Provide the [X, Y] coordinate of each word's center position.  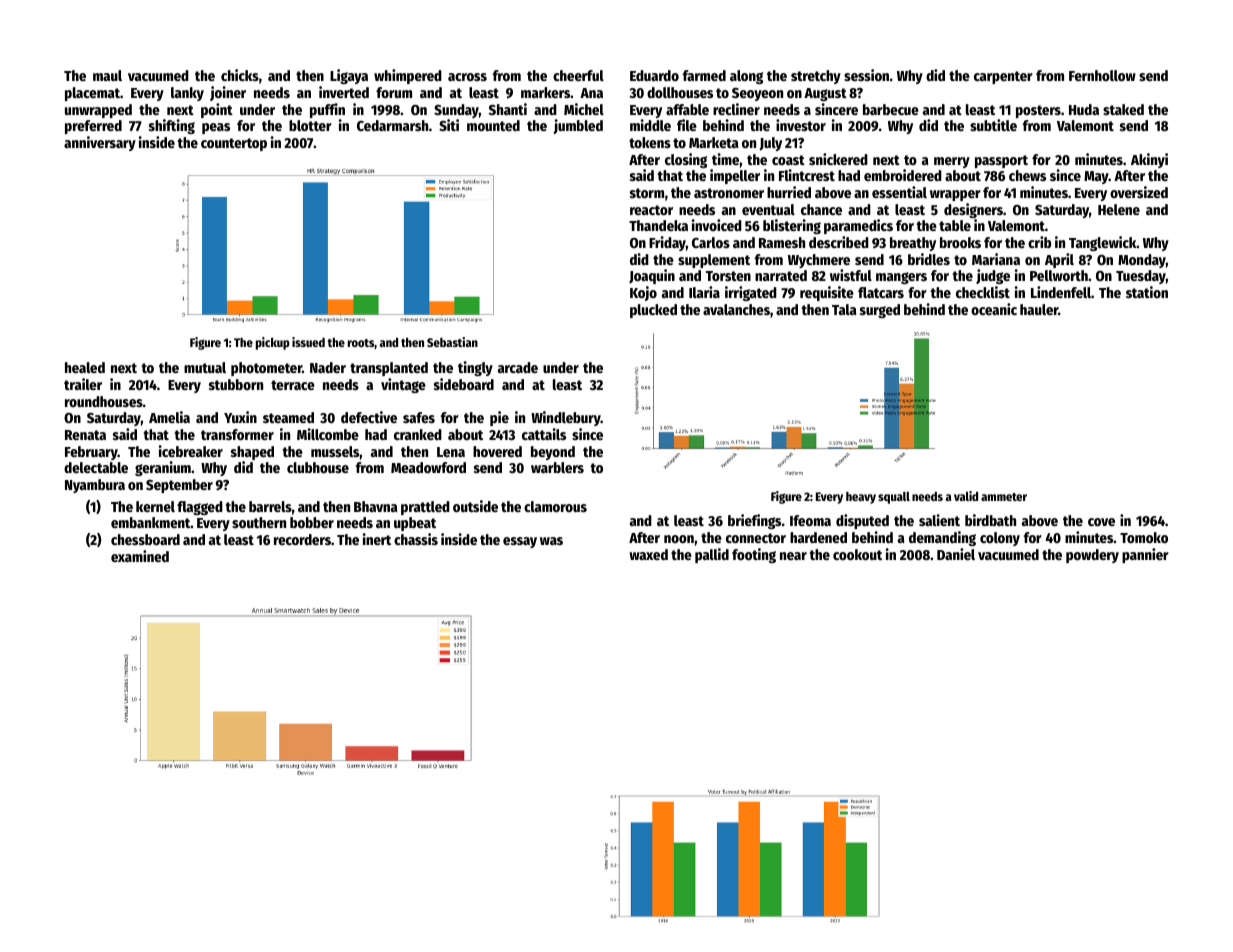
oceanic [994, 309]
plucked [653, 311]
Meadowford [428, 467]
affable [687, 109]
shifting [172, 126]
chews [1027, 175]
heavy [861, 498]
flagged [200, 508]
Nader [328, 367]
